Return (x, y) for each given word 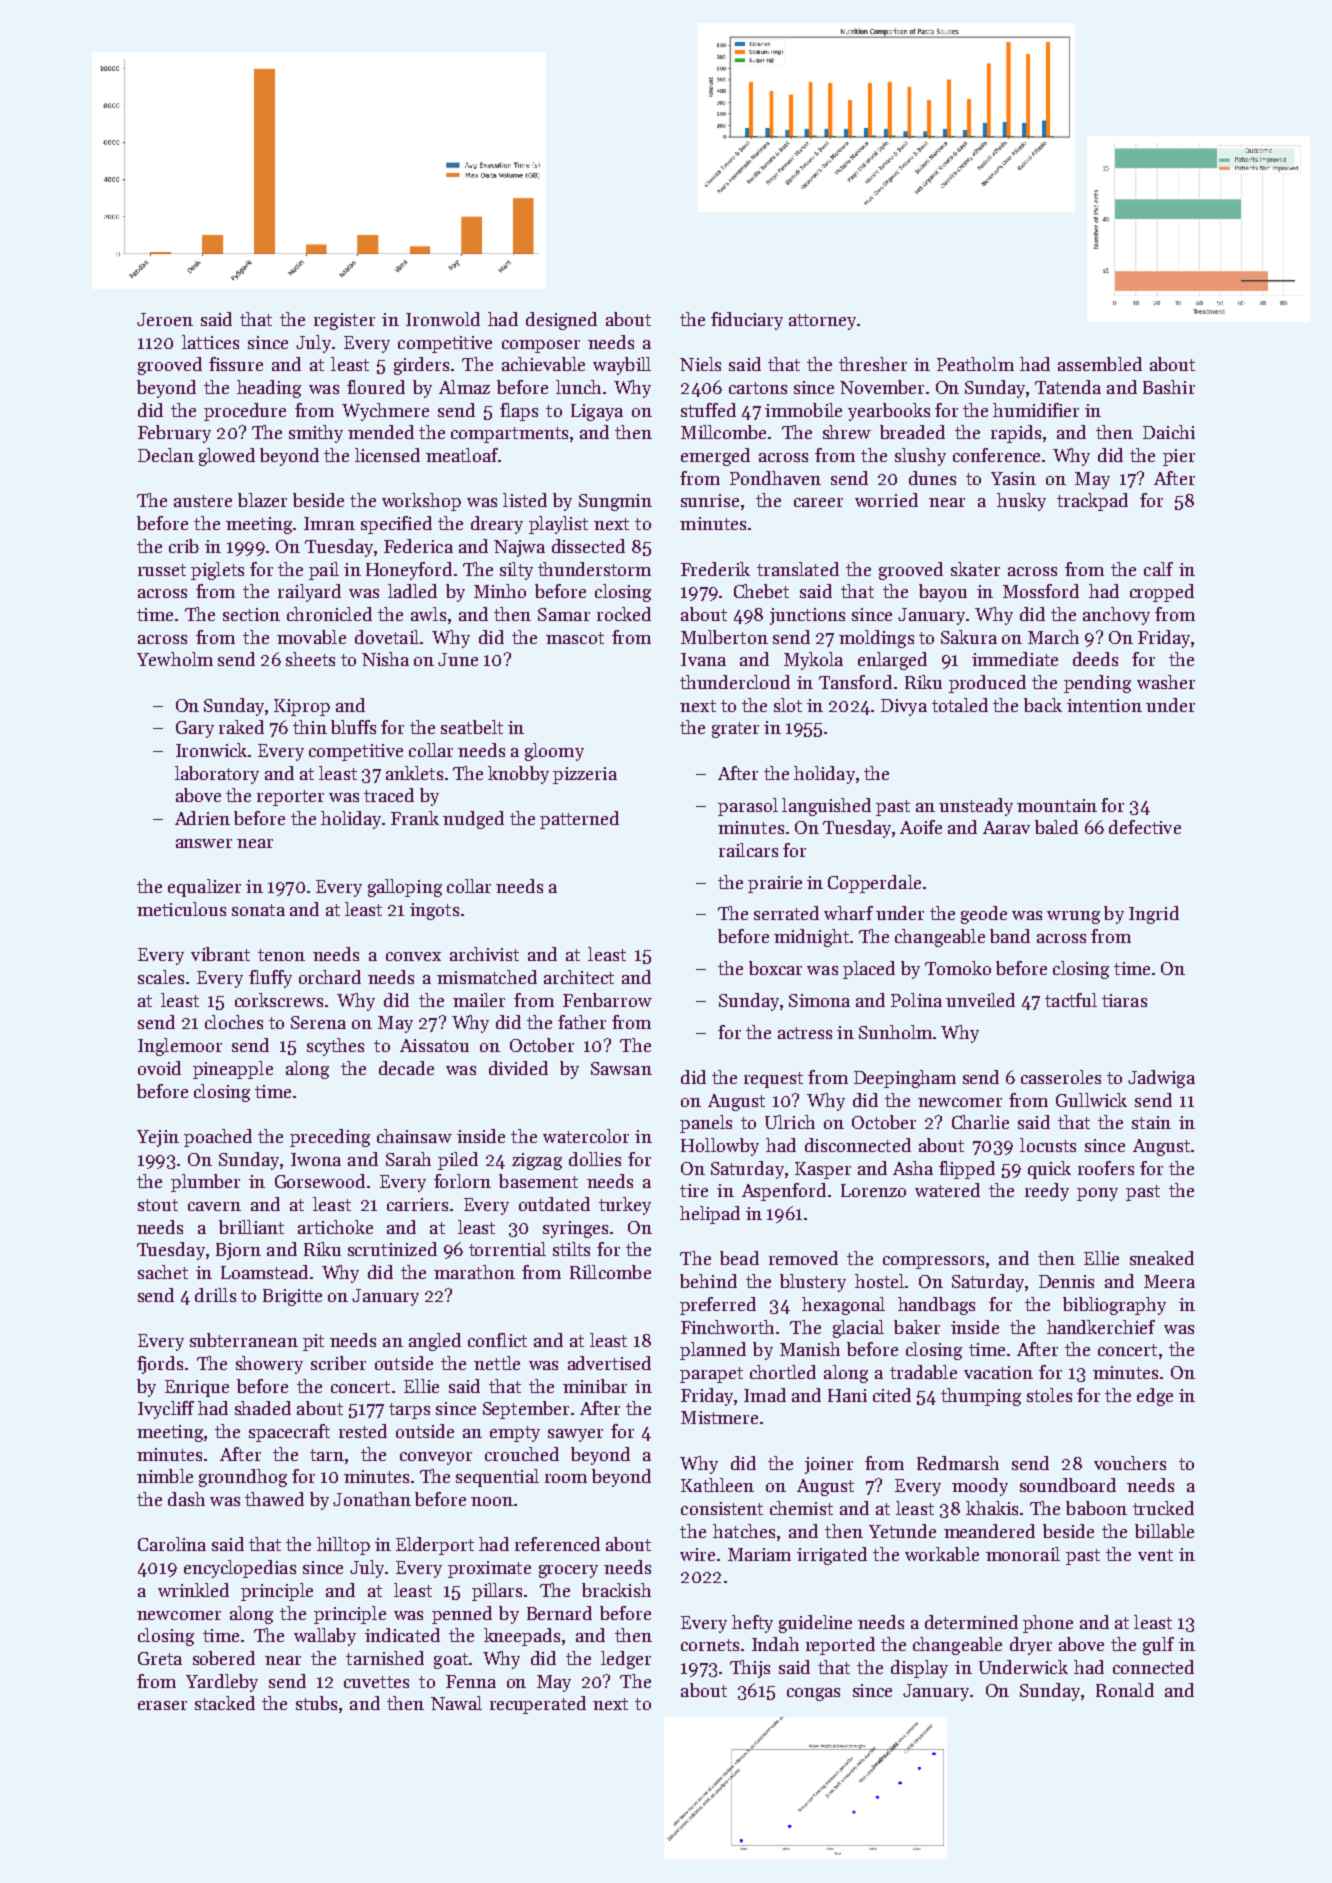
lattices (210, 342)
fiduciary (747, 321)
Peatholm (975, 364)
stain (1151, 1122)
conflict (497, 1340)
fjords (160, 1365)
